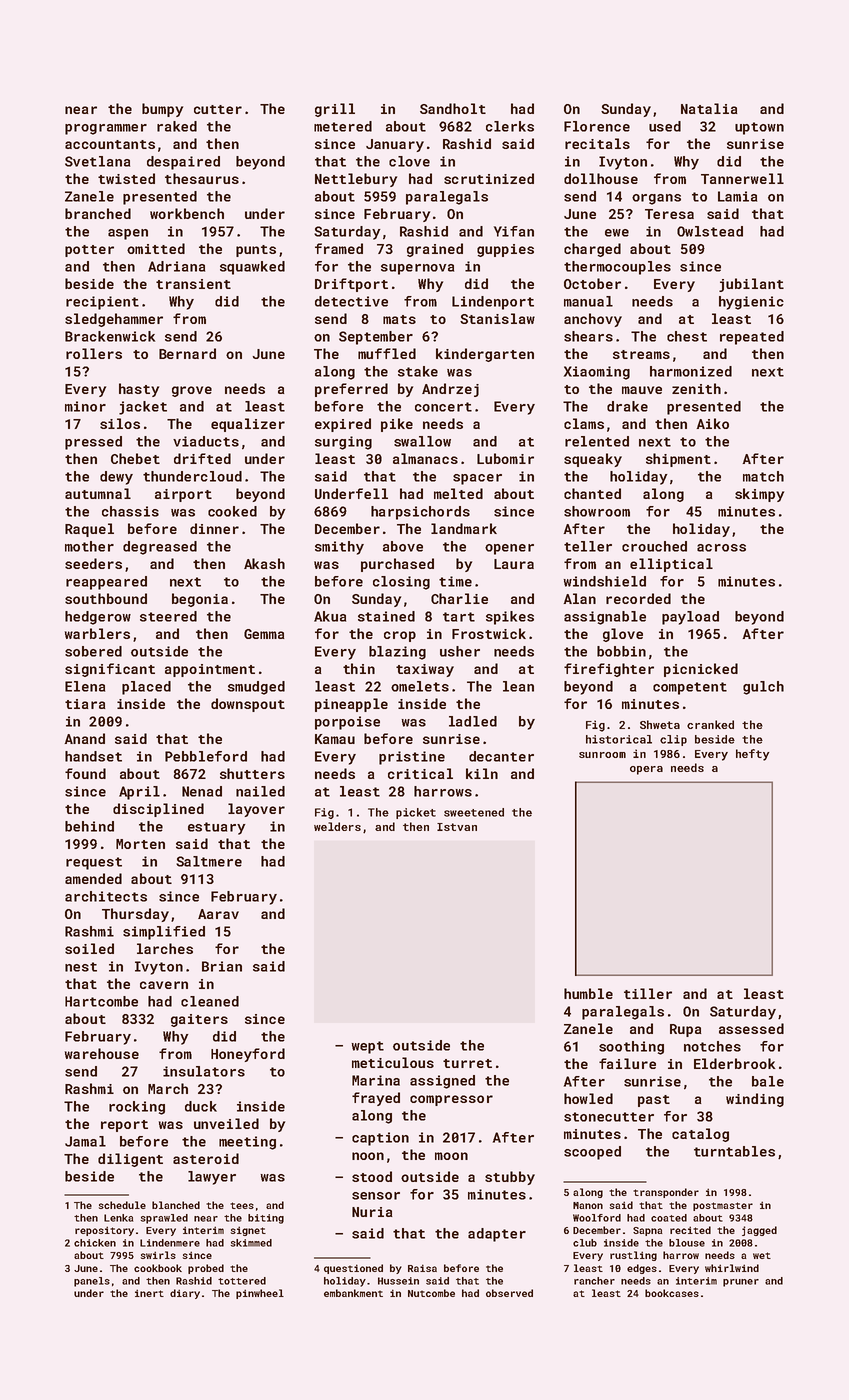  I want to click on Natalia, so click(709, 108).
